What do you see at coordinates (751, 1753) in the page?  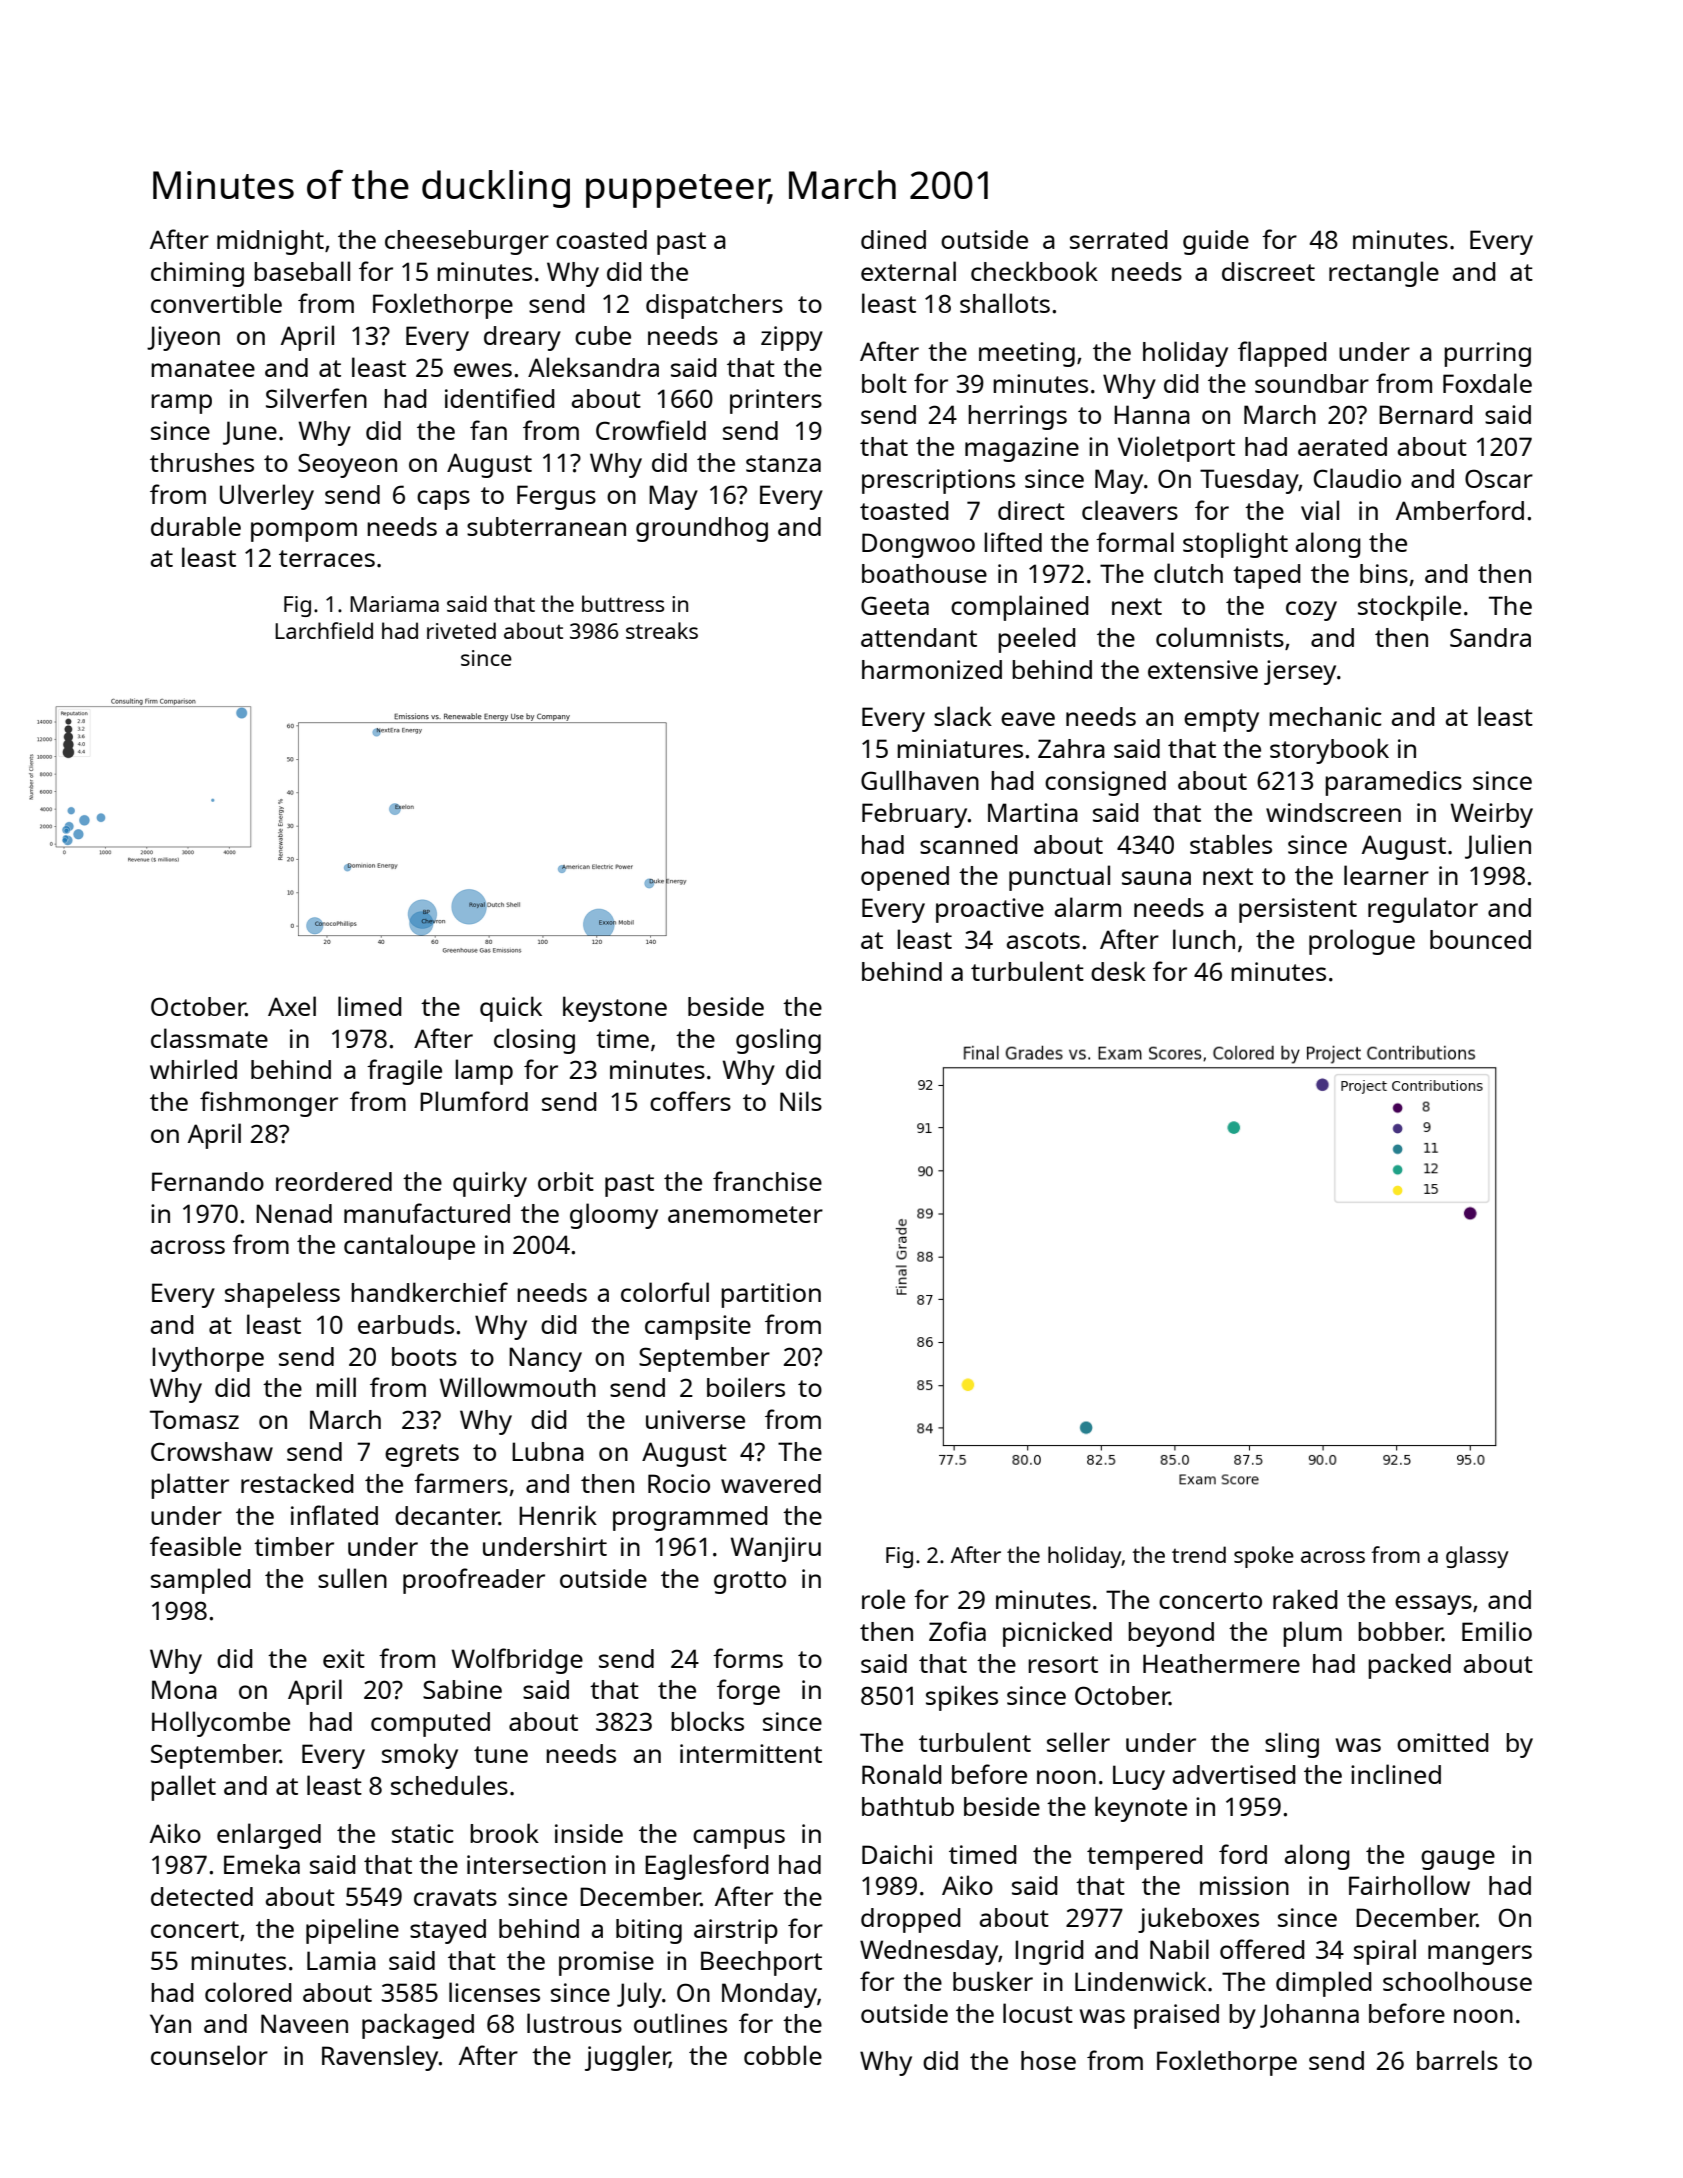 I see `intermittent` at bounding box center [751, 1753].
